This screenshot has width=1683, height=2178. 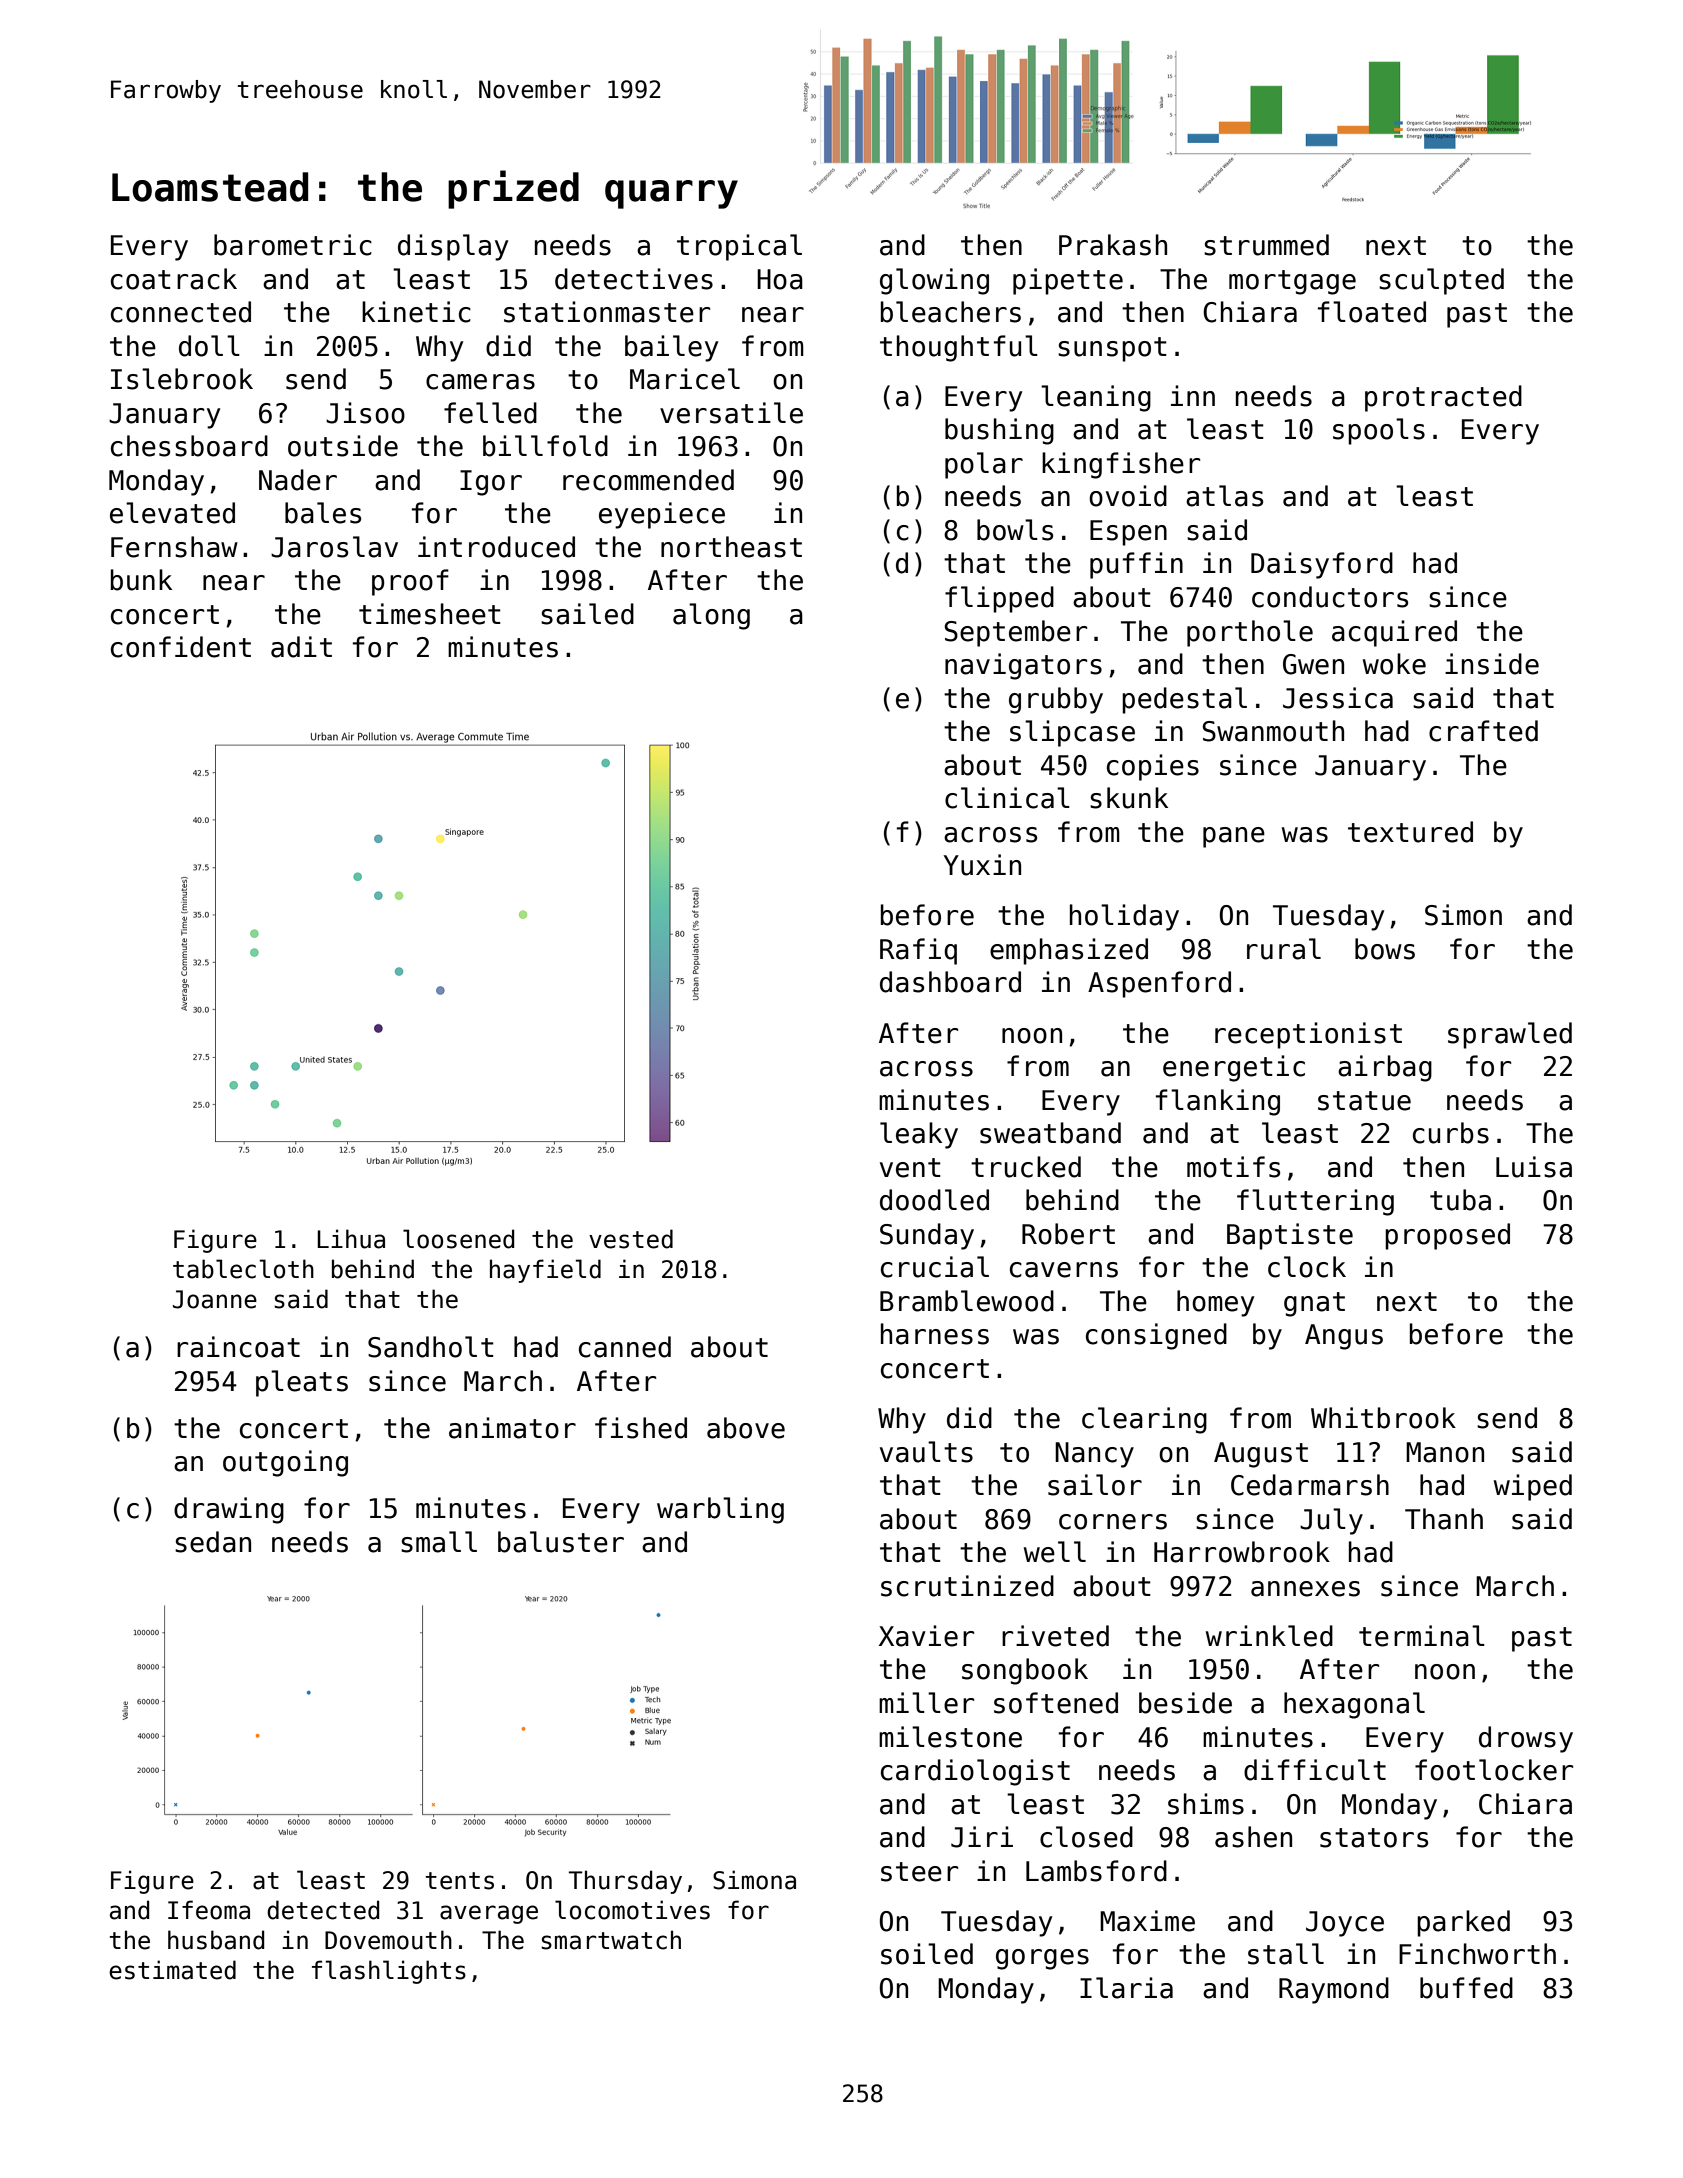 I want to click on bows, so click(x=1385, y=949).
